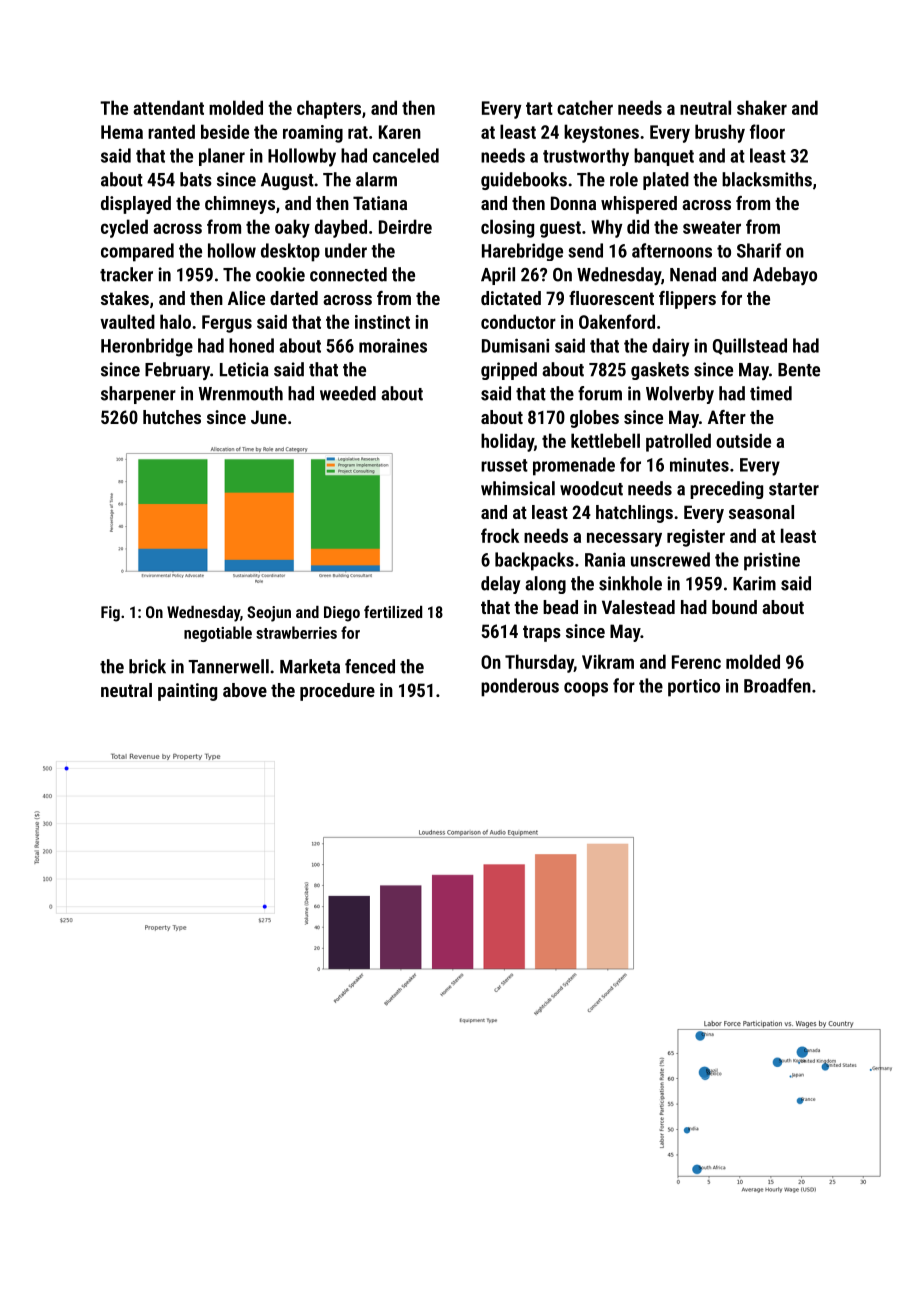  Describe the element at coordinates (122, 132) in the screenshot. I see `Hema` at that location.
